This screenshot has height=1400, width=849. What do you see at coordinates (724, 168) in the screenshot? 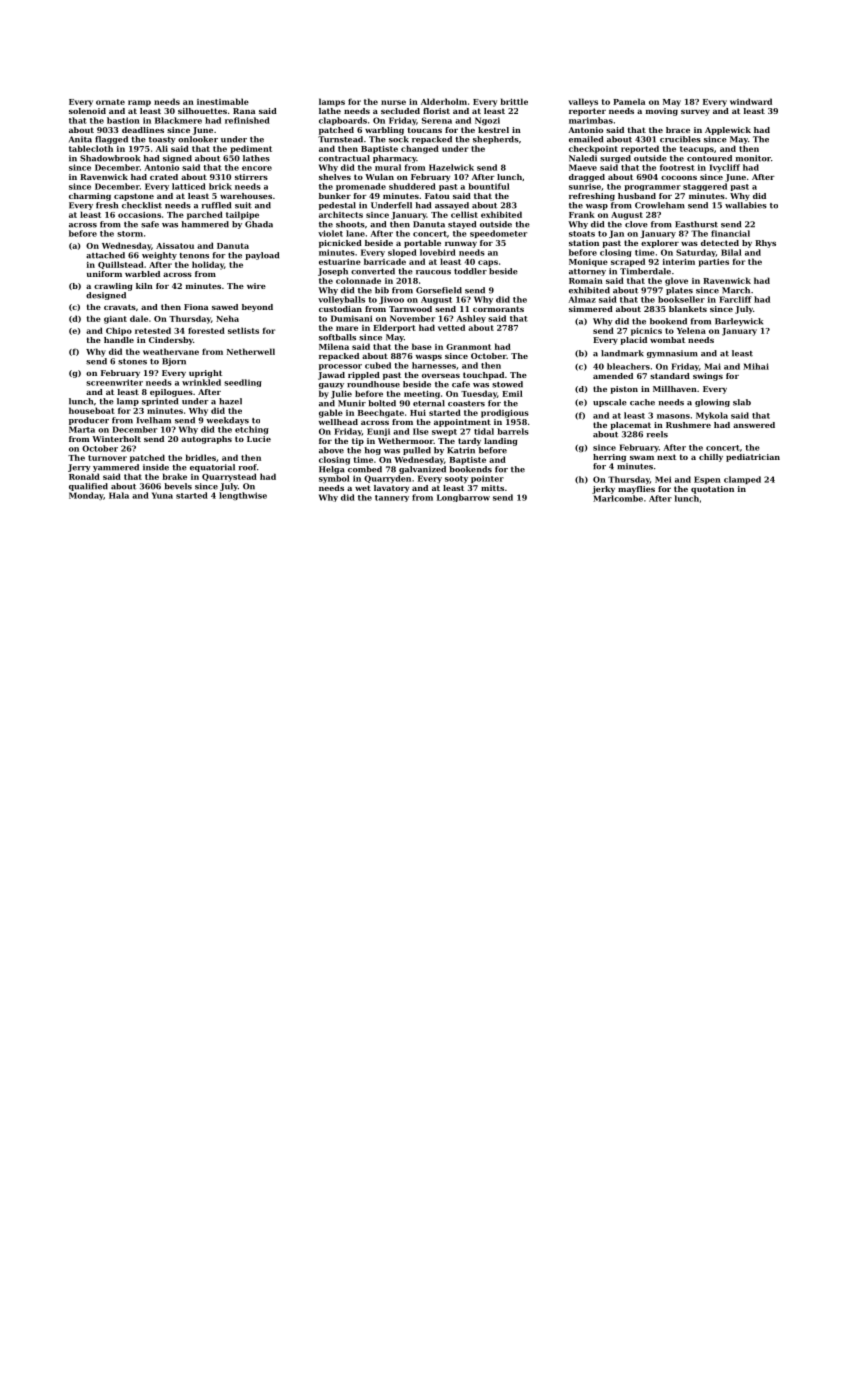
I see `Ivycliff` at bounding box center [724, 168].
